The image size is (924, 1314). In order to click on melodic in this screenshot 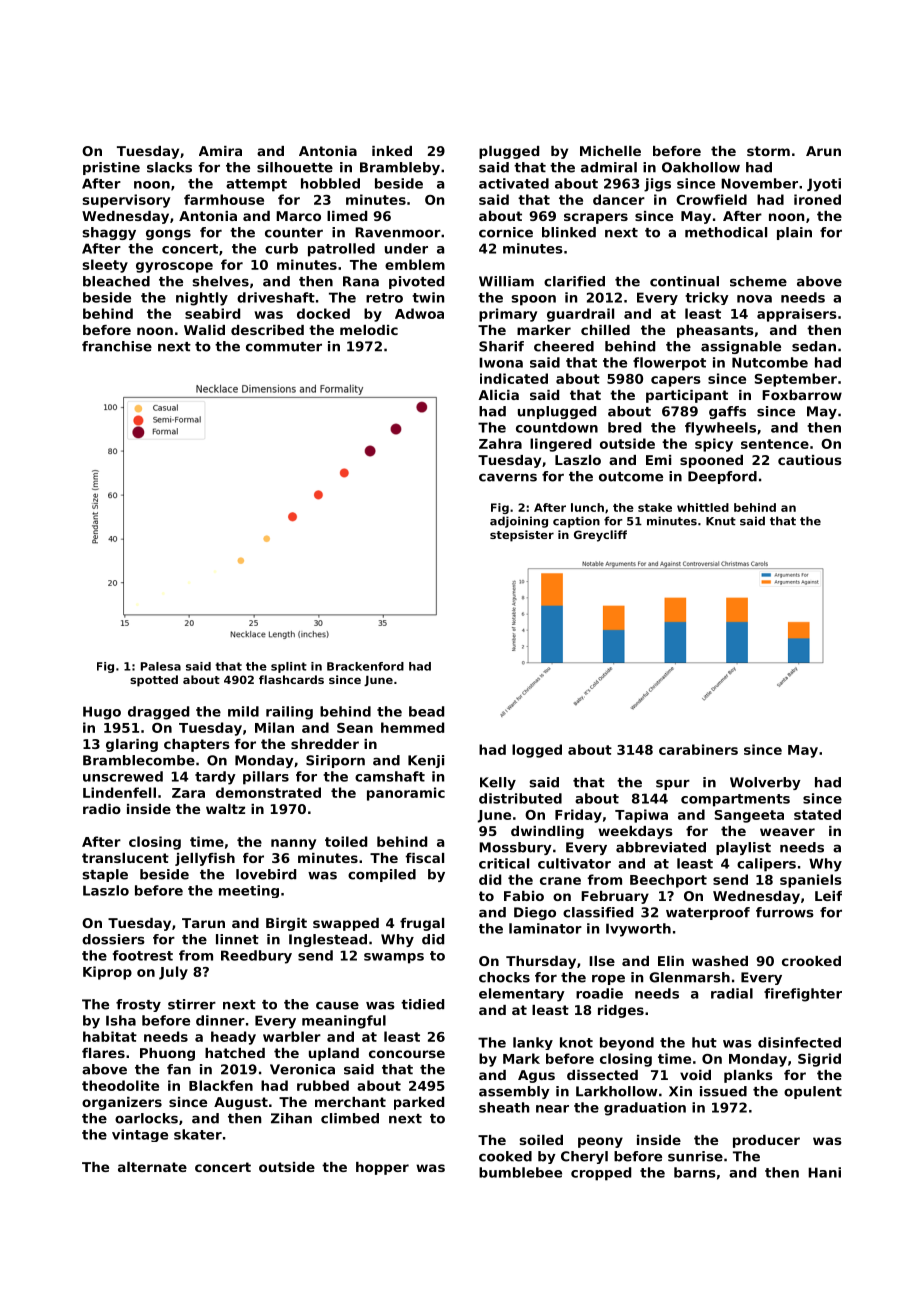, I will do `click(369, 330)`.
